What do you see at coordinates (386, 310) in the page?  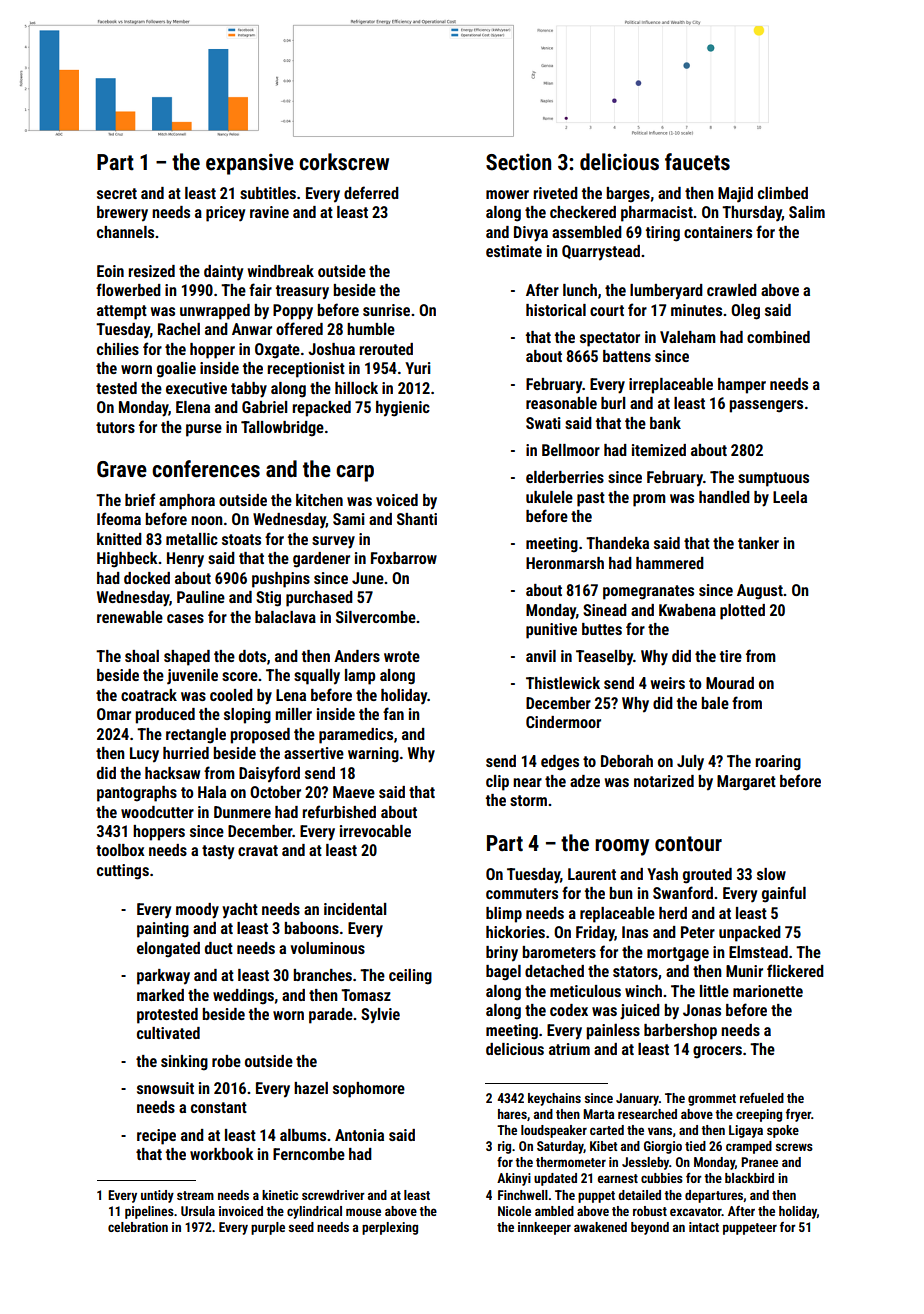 I see `sunrise` at bounding box center [386, 310].
